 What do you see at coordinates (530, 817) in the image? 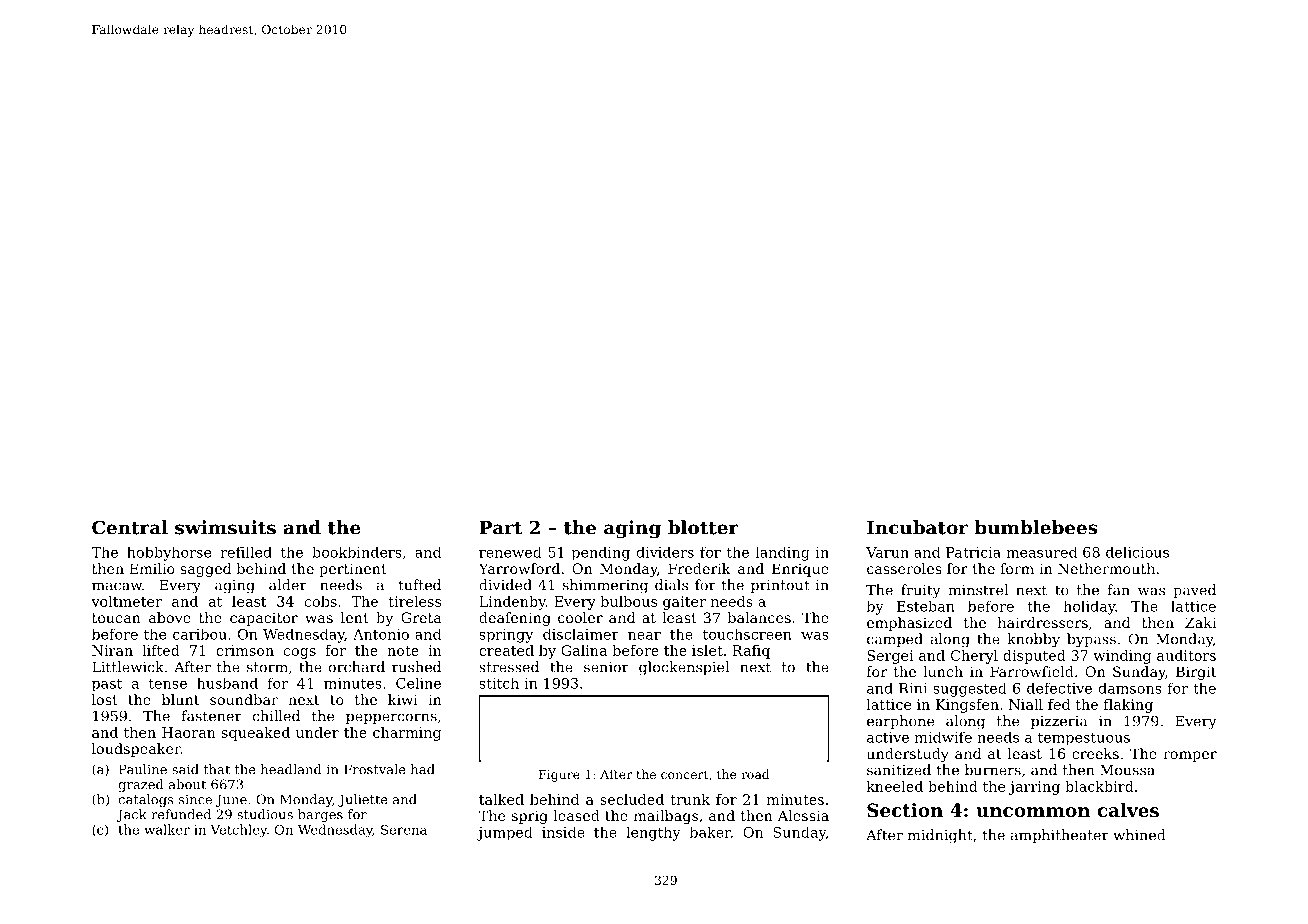
I see `sprig` at bounding box center [530, 817].
